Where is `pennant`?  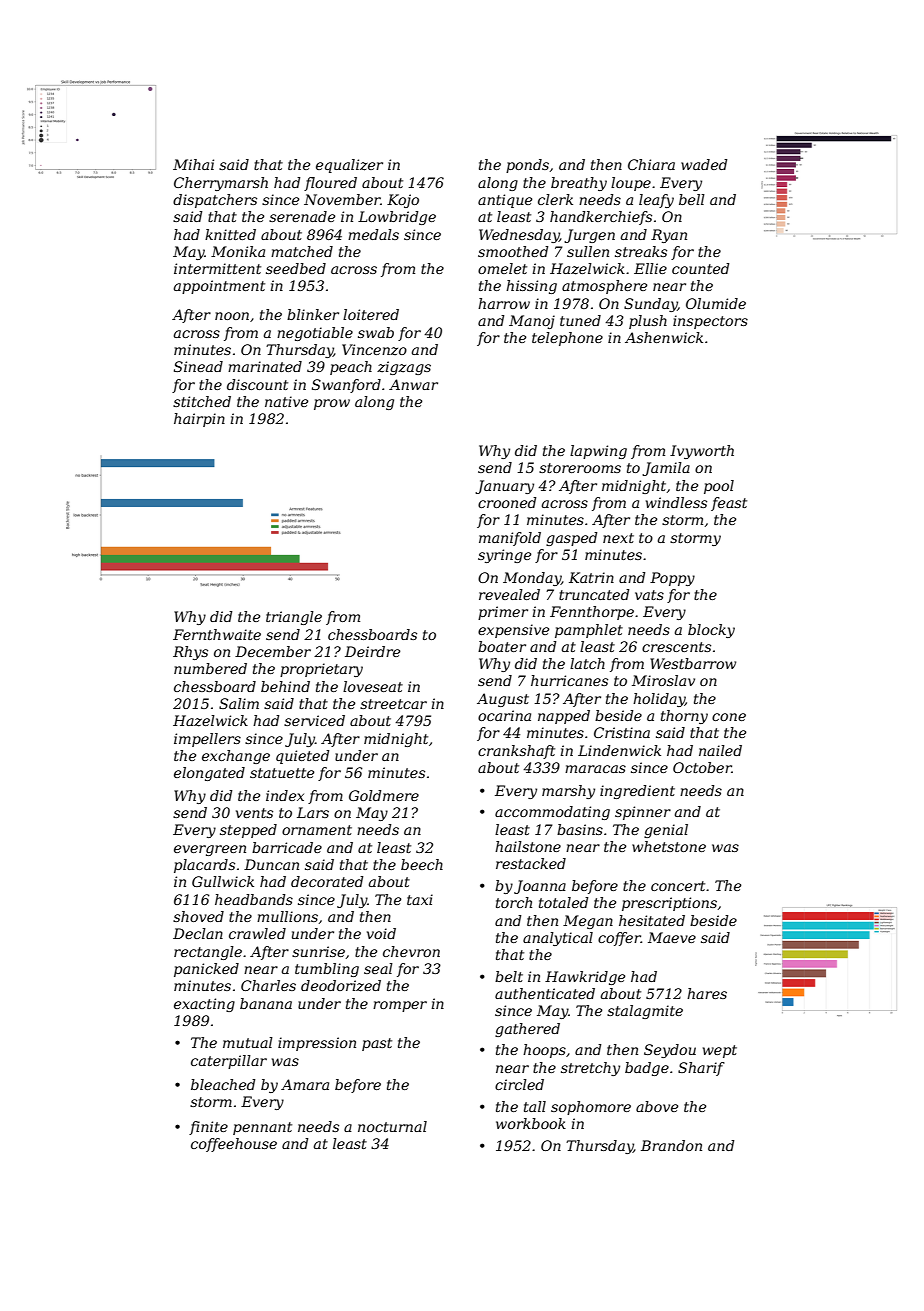
pennant is located at coordinates (262, 1128).
